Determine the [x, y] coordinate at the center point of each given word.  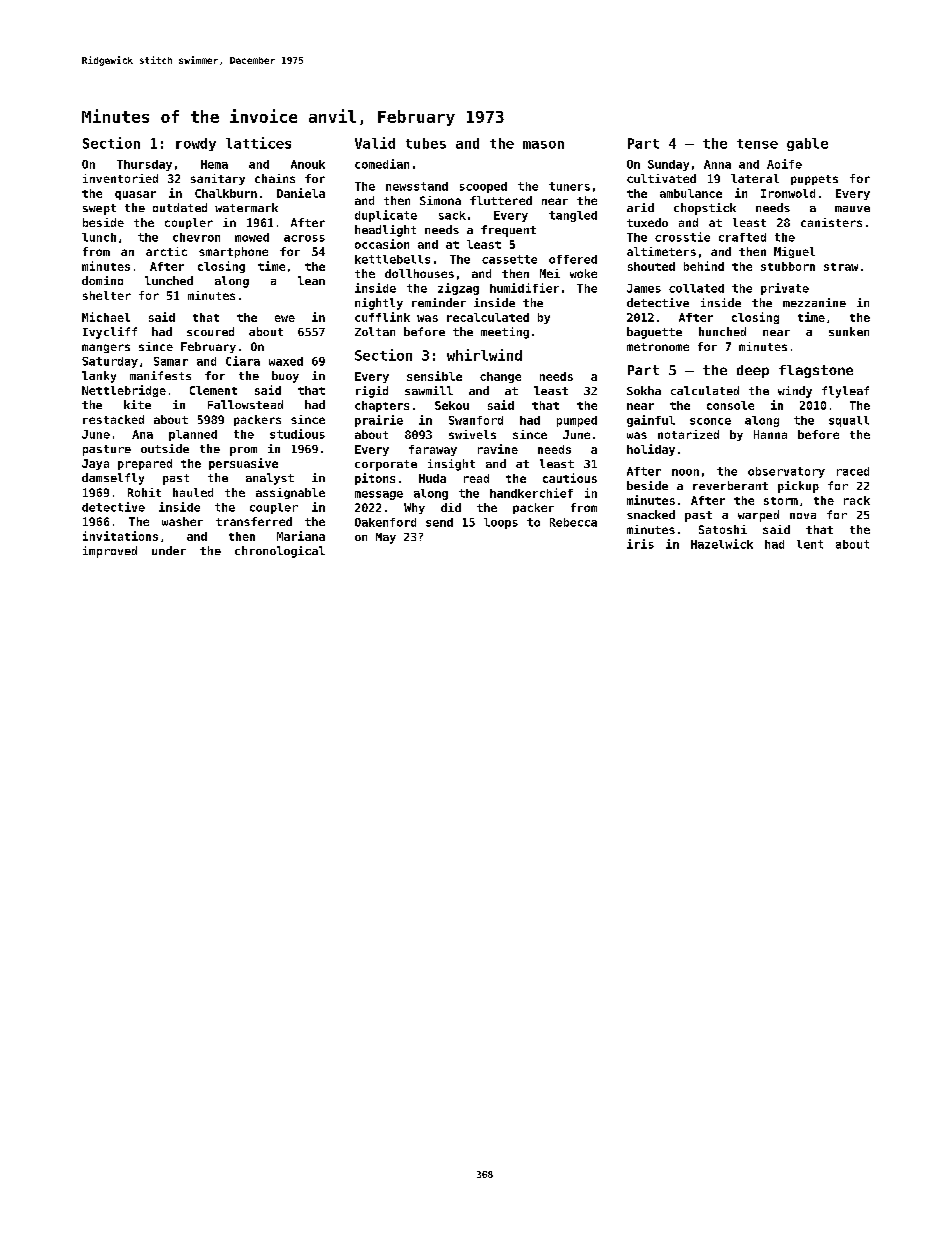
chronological [280, 552]
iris [640, 544]
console [730, 405]
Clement [213, 390]
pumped [577, 421]
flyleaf [845, 392]
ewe [285, 318]
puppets [814, 180]
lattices [258, 143]
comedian [382, 164]
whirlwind [484, 355]
